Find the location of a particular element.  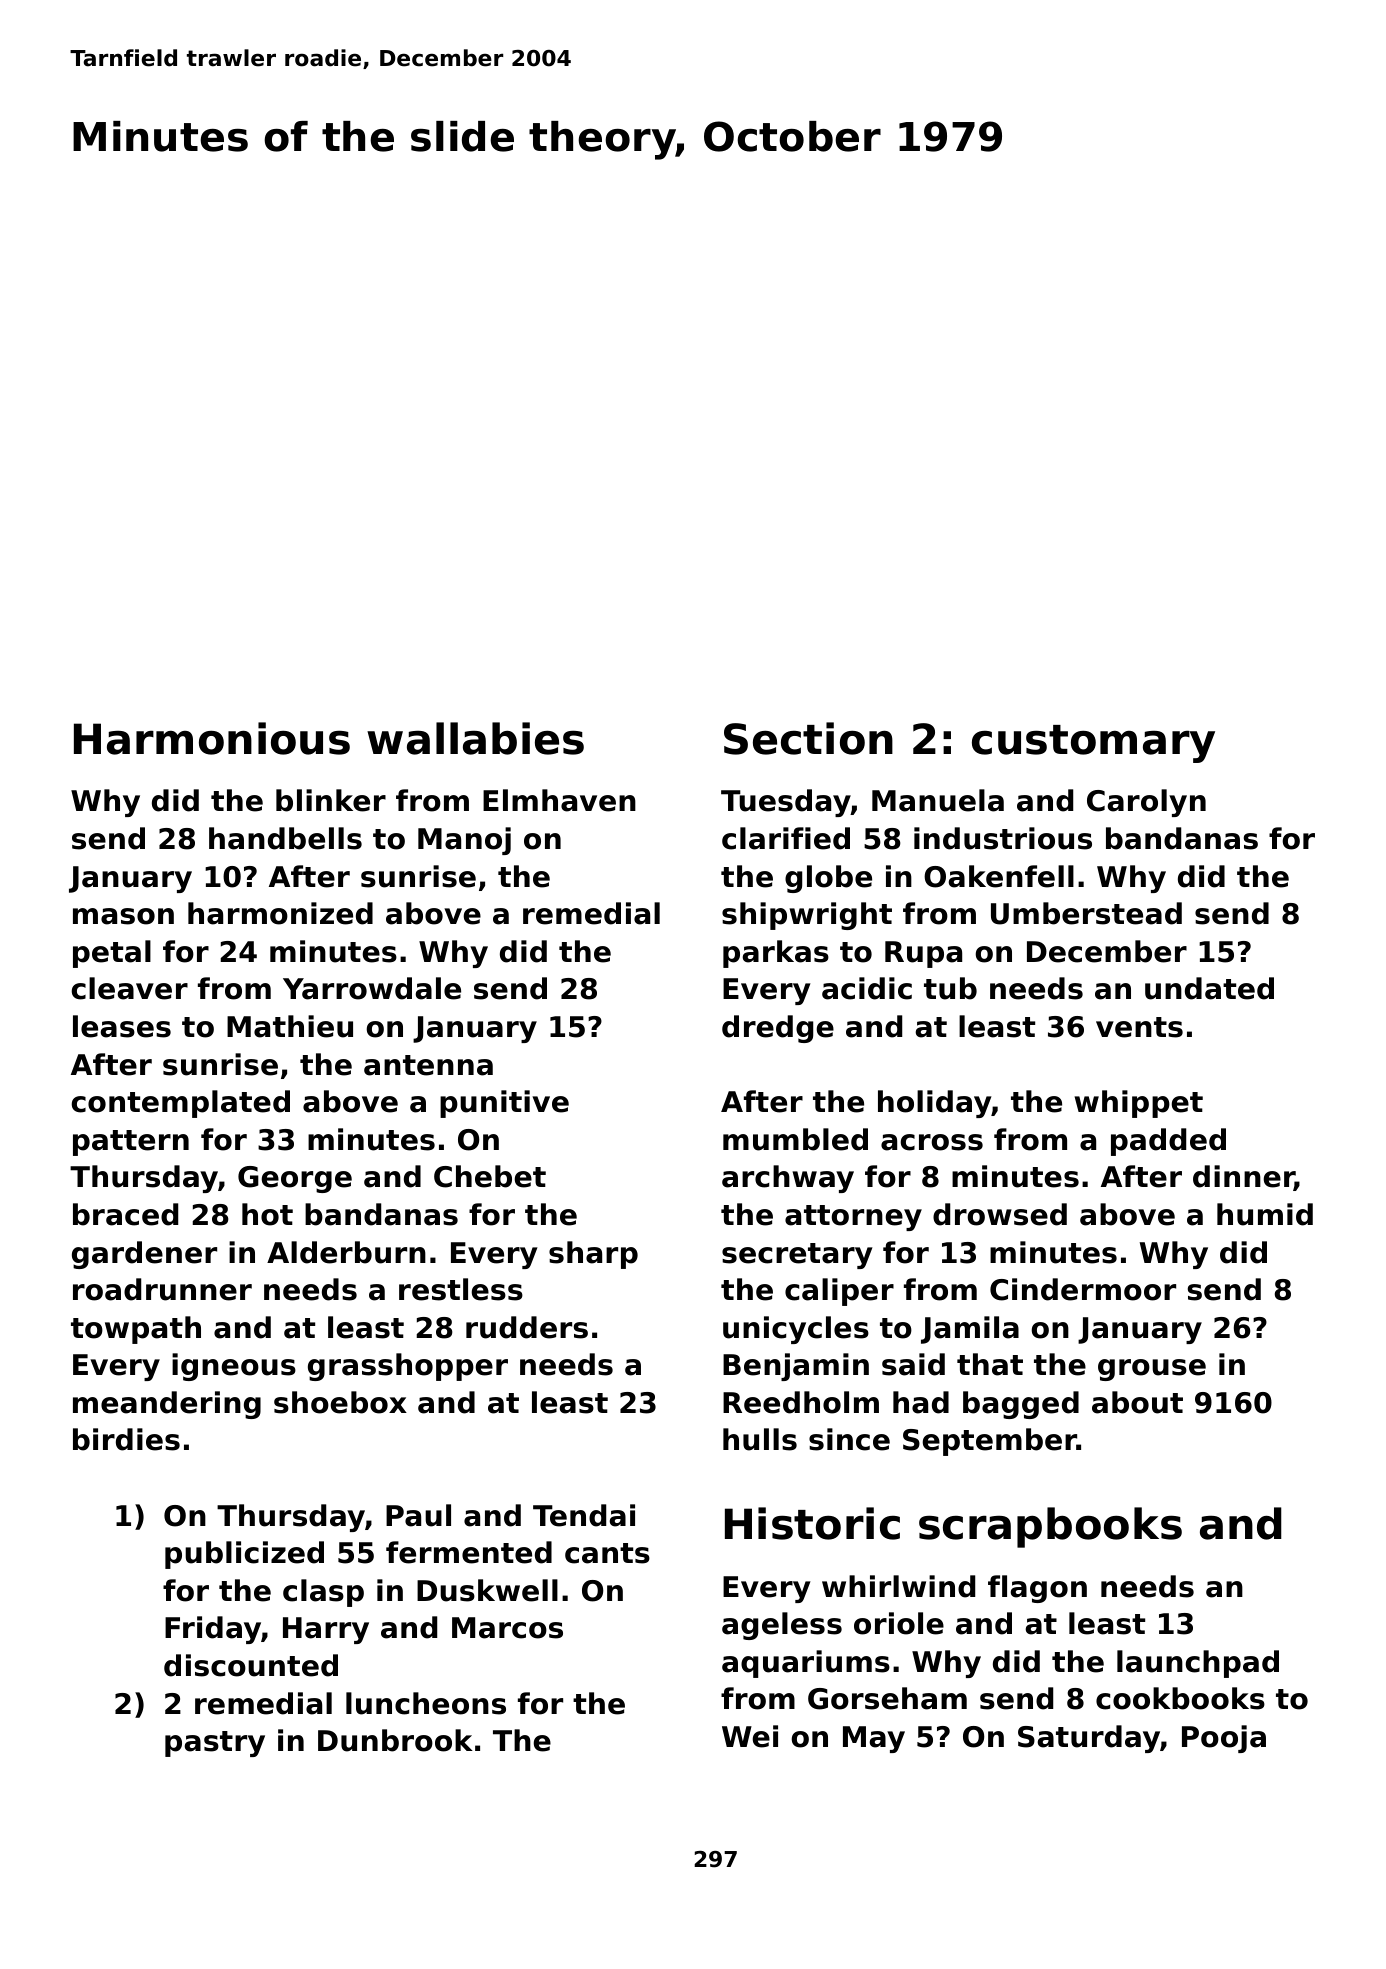

shoebox is located at coordinates (340, 1402).
